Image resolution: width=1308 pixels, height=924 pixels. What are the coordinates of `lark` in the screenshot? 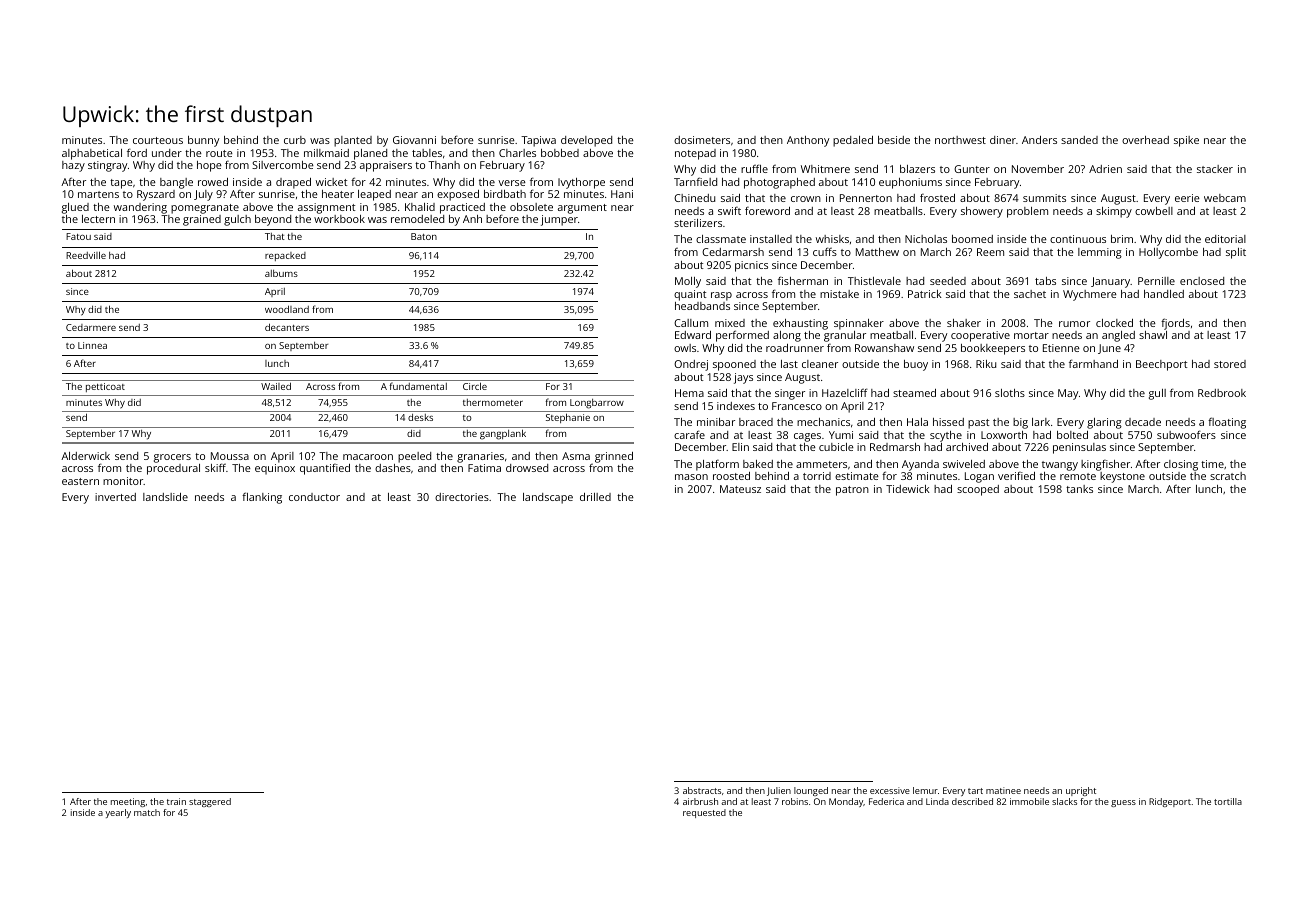 It's located at (1041, 422).
